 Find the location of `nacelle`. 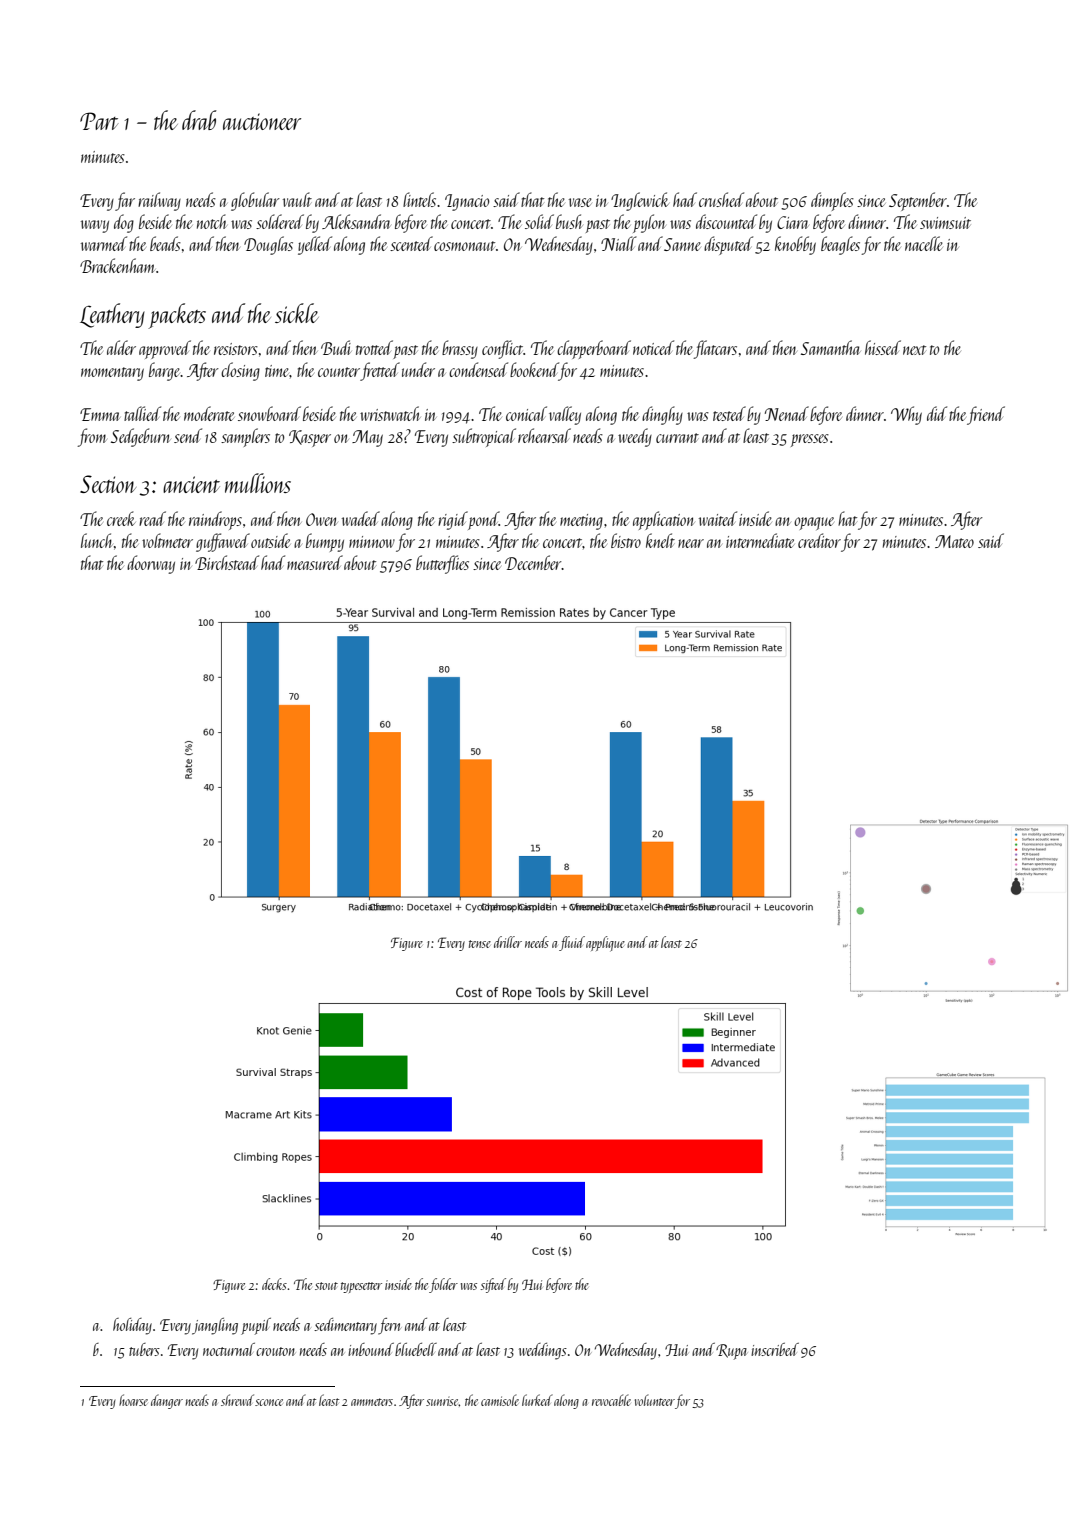

nacelle is located at coordinates (924, 243).
